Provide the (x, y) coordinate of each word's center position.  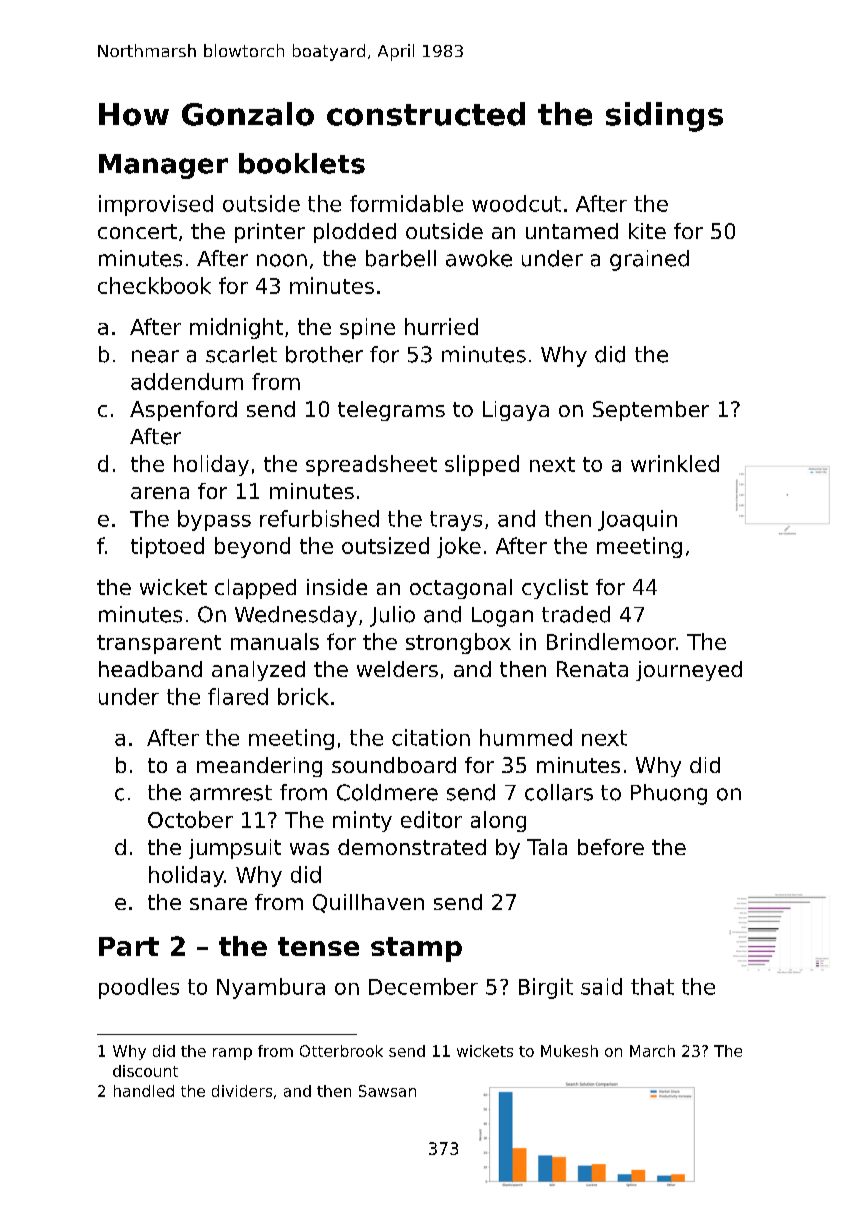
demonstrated (412, 847)
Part (129, 946)
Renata (592, 669)
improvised (156, 205)
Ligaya (516, 411)
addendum (187, 381)
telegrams (391, 411)
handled (144, 1091)
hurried (441, 326)
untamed (572, 231)
